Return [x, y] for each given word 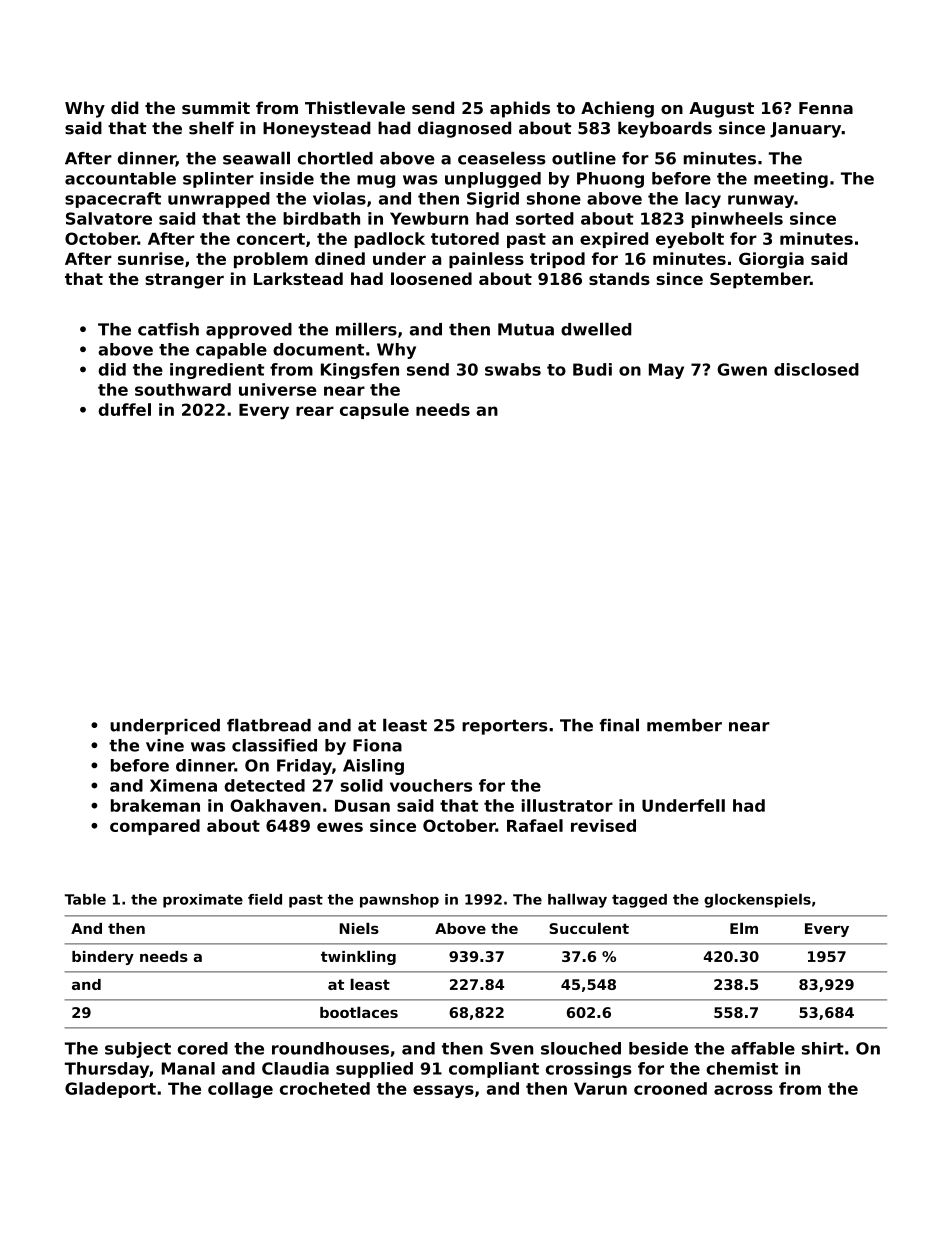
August [721, 110]
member [684, 725]
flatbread [269, 725]
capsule [374, 411]
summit [216, 107]
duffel [124, 409]
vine [165, 745]
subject [138, 1050]
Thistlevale [355, 107]
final [619, 725]
